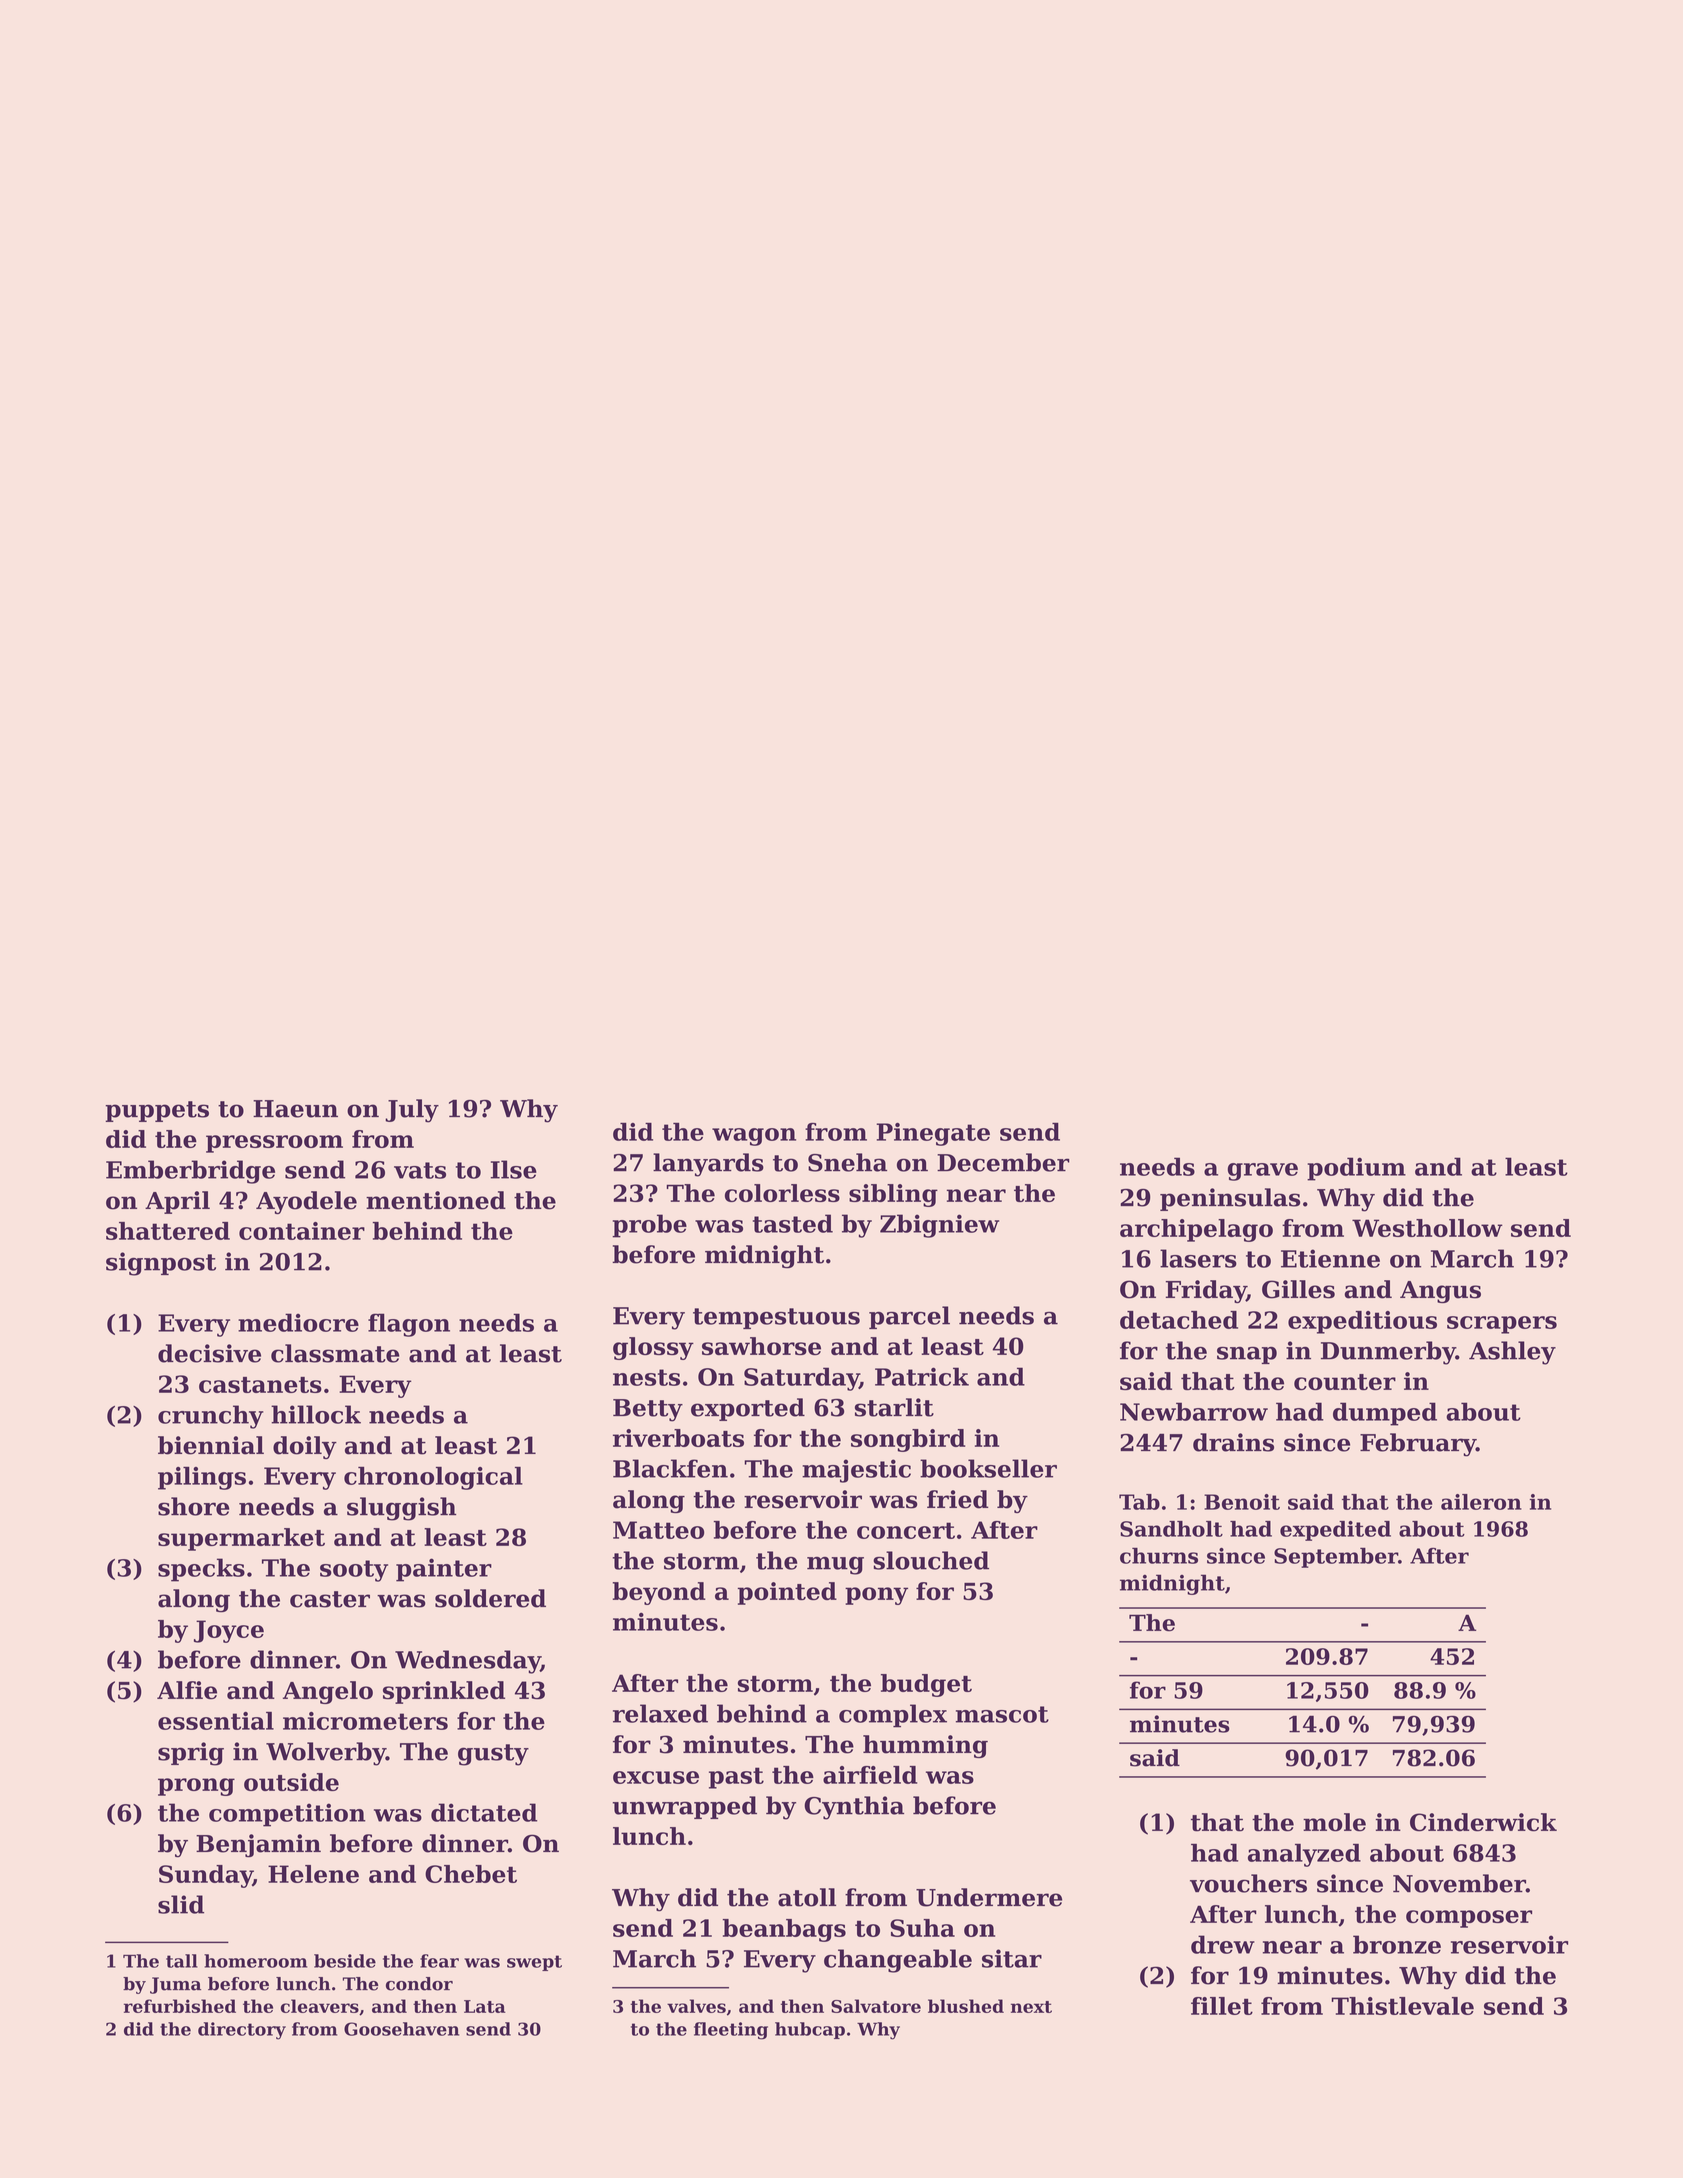 The image size is (1683, 2178). Describe the element at coordinates (1233, 1442) in the screenshot. I see `drains` at that location.
